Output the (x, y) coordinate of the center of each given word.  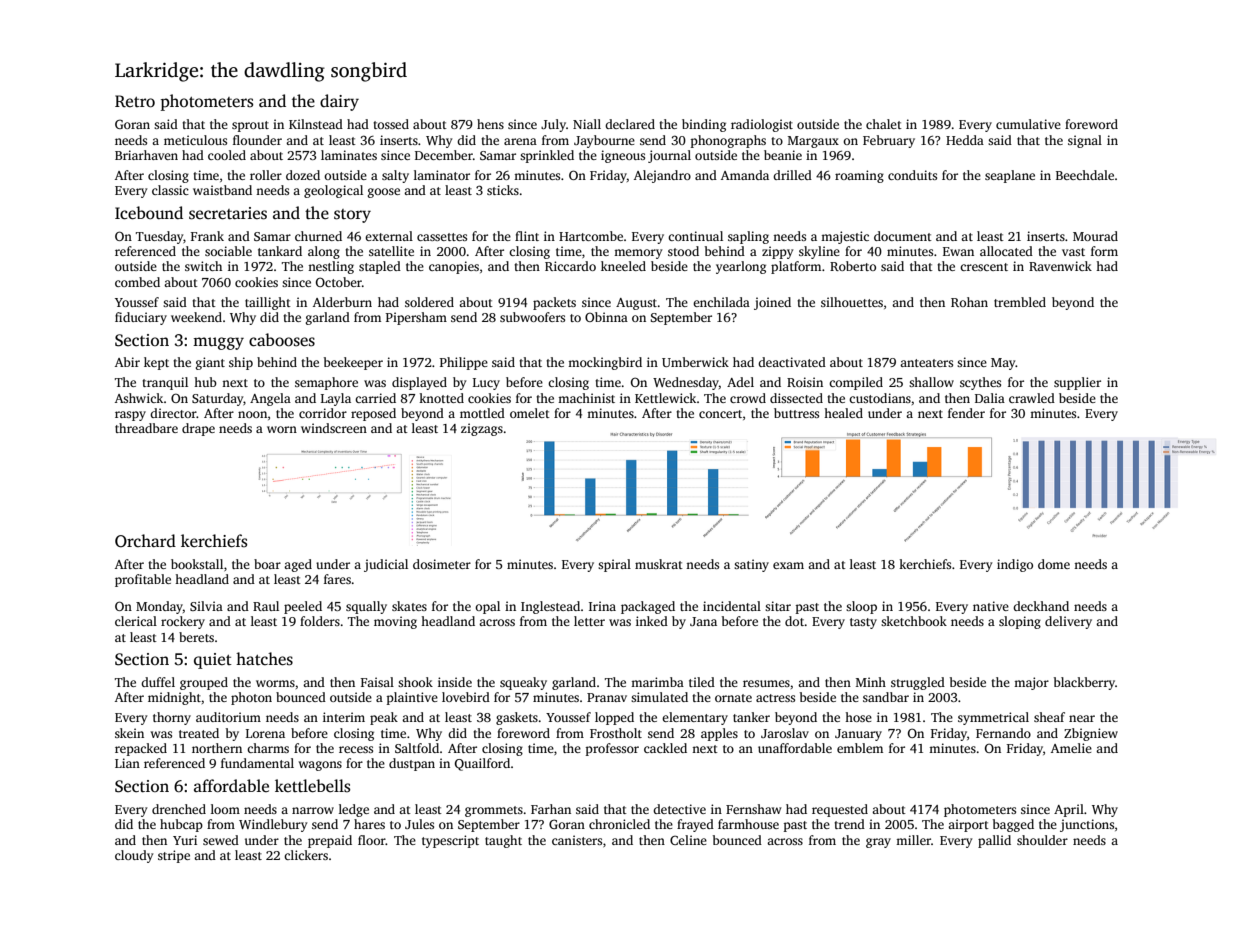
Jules (419, 824)
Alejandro (662, 176)
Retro (135, 101)
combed (137, 282)
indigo (1015, 565)
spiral (614, 565)
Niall (587, 124)
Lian (127, 763)
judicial (386, 565)
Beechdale (1085, 175)
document (903, 236)
